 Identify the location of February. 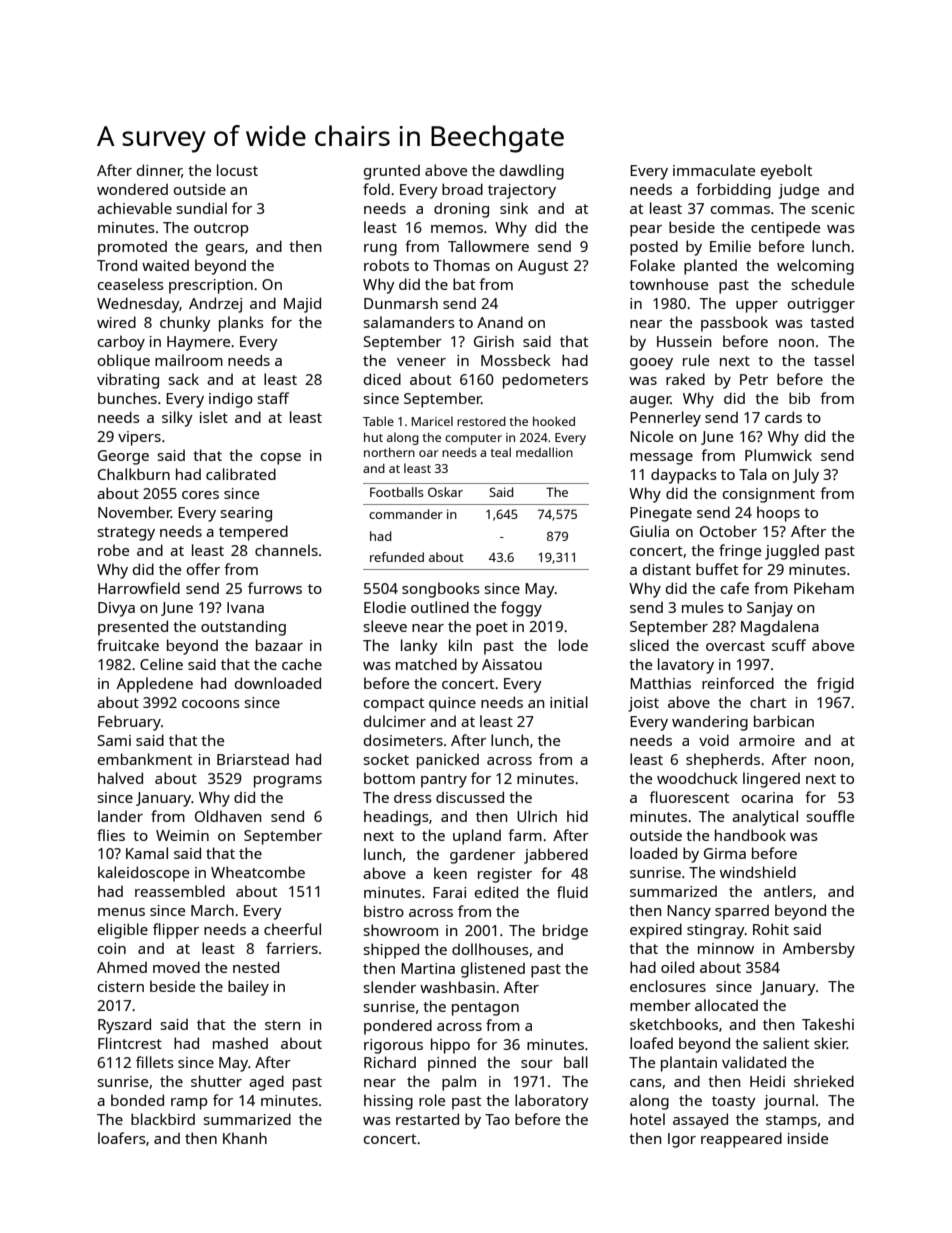
(129, 723).
